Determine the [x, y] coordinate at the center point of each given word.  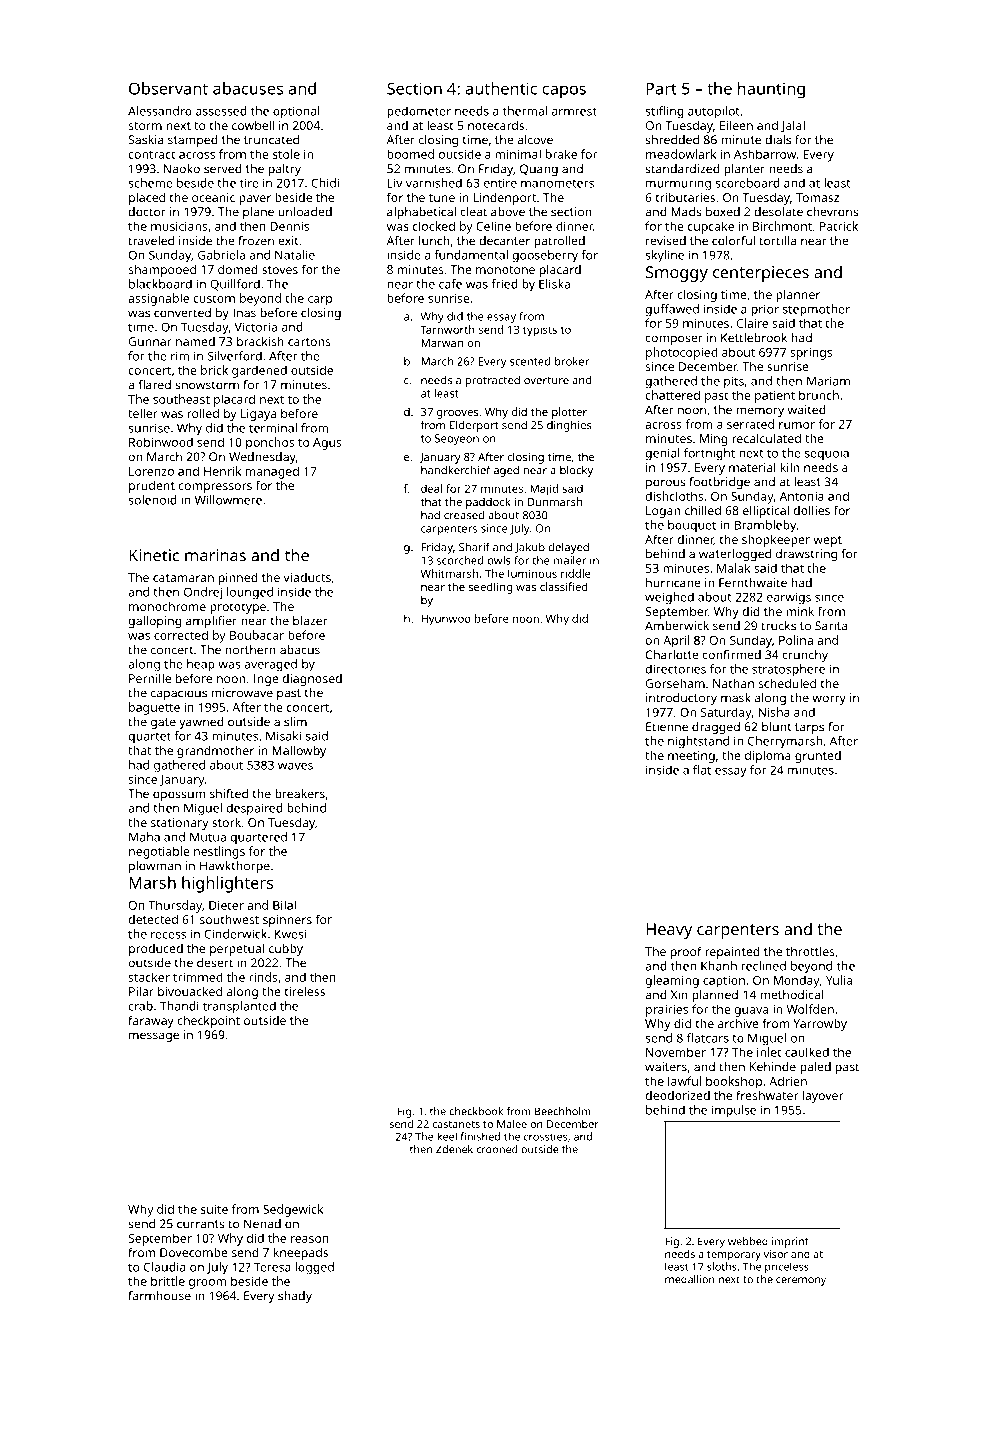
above [508, 212]
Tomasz [817, 197]
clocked [434, 226]
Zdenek [454, 1149]
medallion [690, 1279]
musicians [179, 226]
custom [214, 299]
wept [827, 541]
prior [765, 310]
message [154, 1037]
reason [310, 1239]
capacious [179, 694]
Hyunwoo [446, 620]
